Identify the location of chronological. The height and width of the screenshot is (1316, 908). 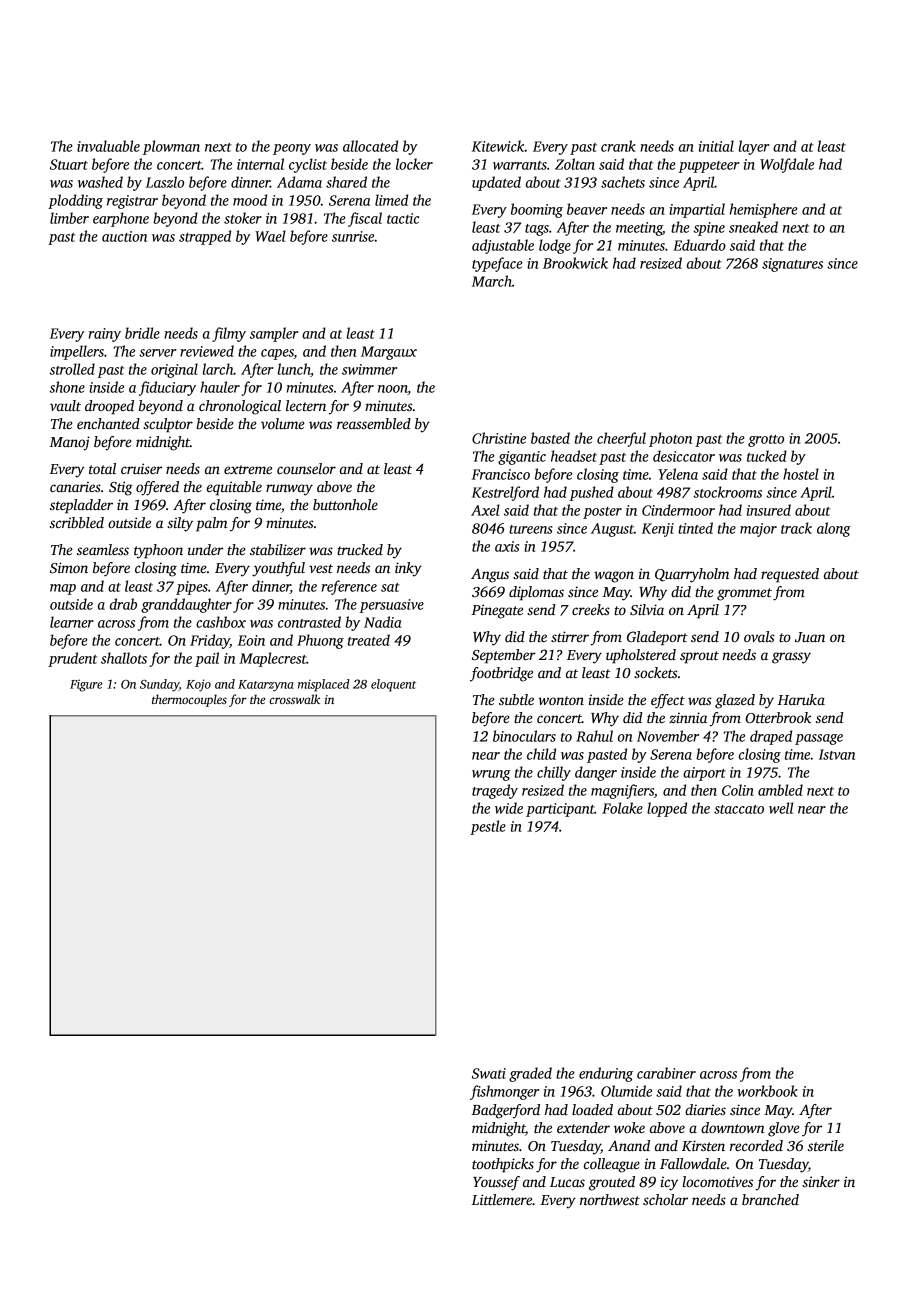
(240, 407).
